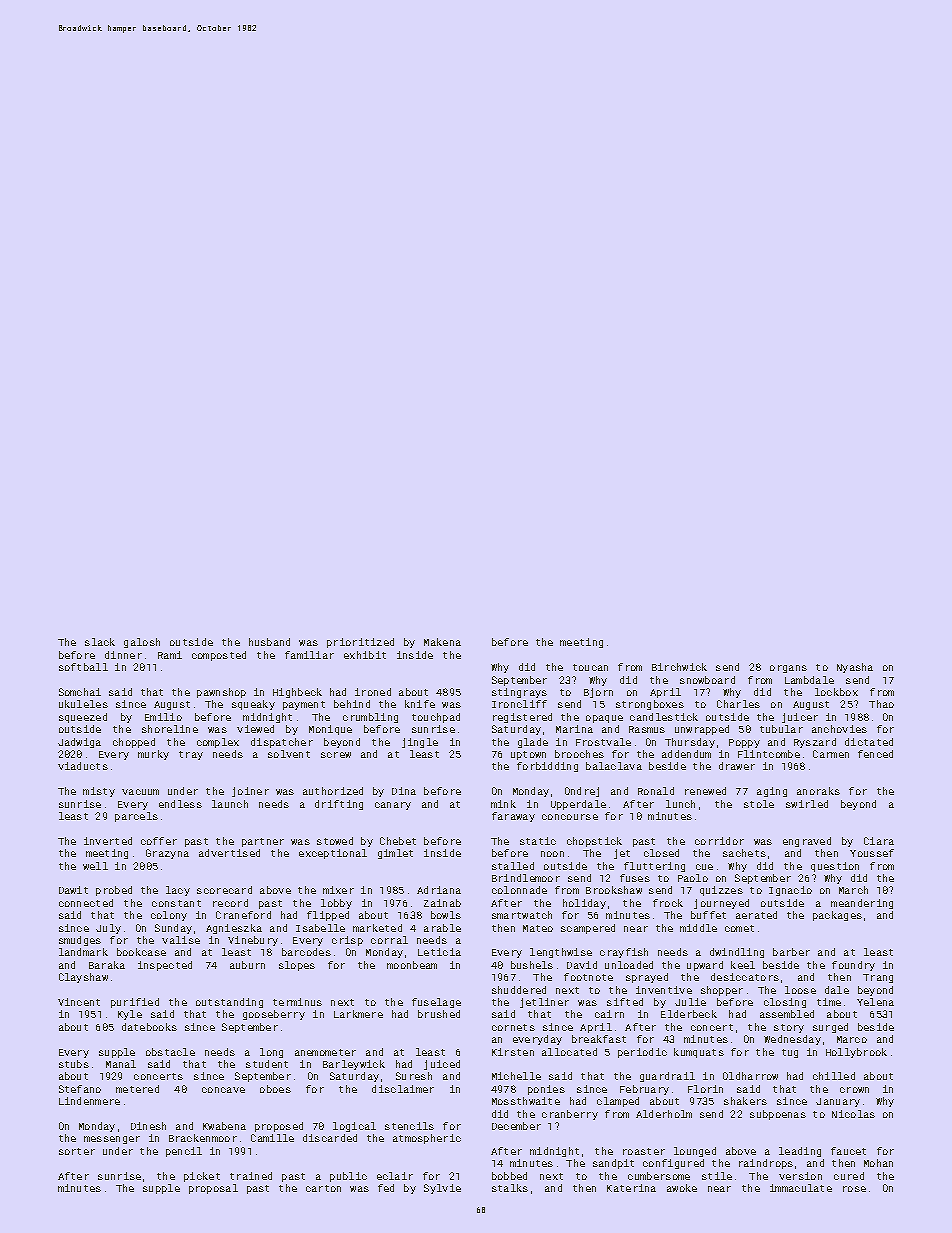 The width and height of the image is (952, 1233). I want to click on Ciara, so click(879, 841).
